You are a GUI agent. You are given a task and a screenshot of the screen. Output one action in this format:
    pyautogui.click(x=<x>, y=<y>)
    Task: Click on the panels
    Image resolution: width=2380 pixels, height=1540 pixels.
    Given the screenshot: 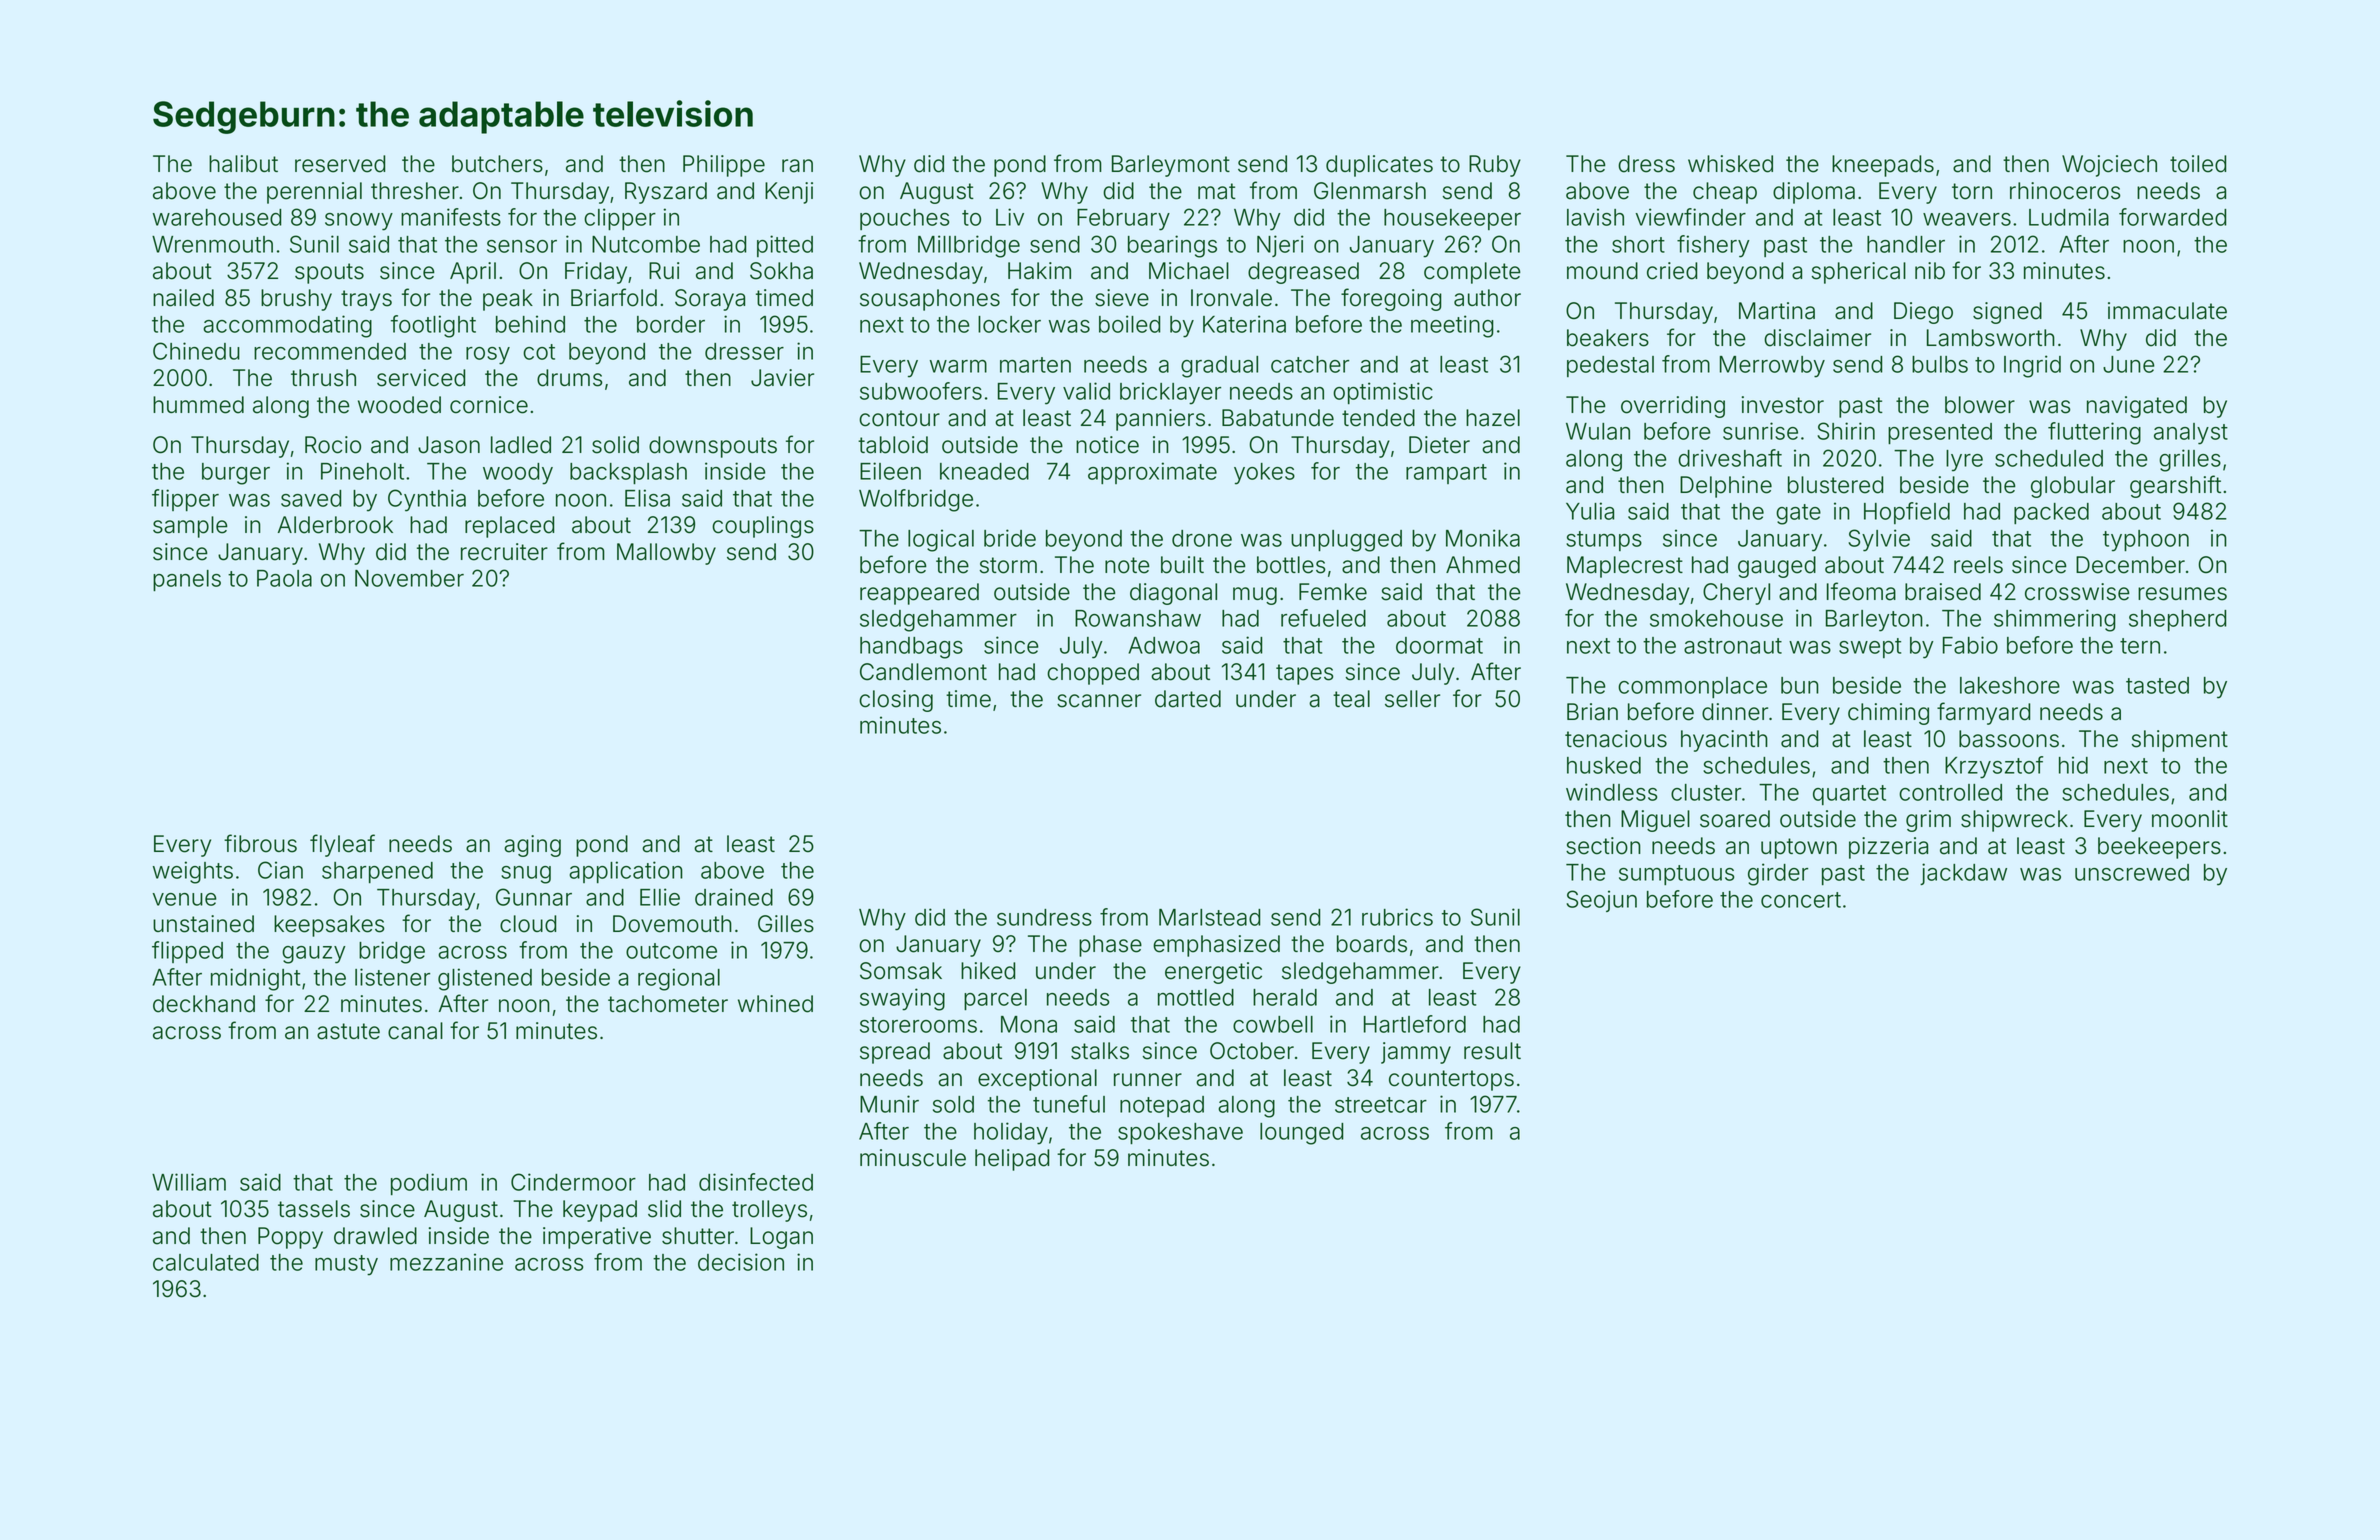 What is the action you would take?
    pyautogui.click(x=187, y=580)
